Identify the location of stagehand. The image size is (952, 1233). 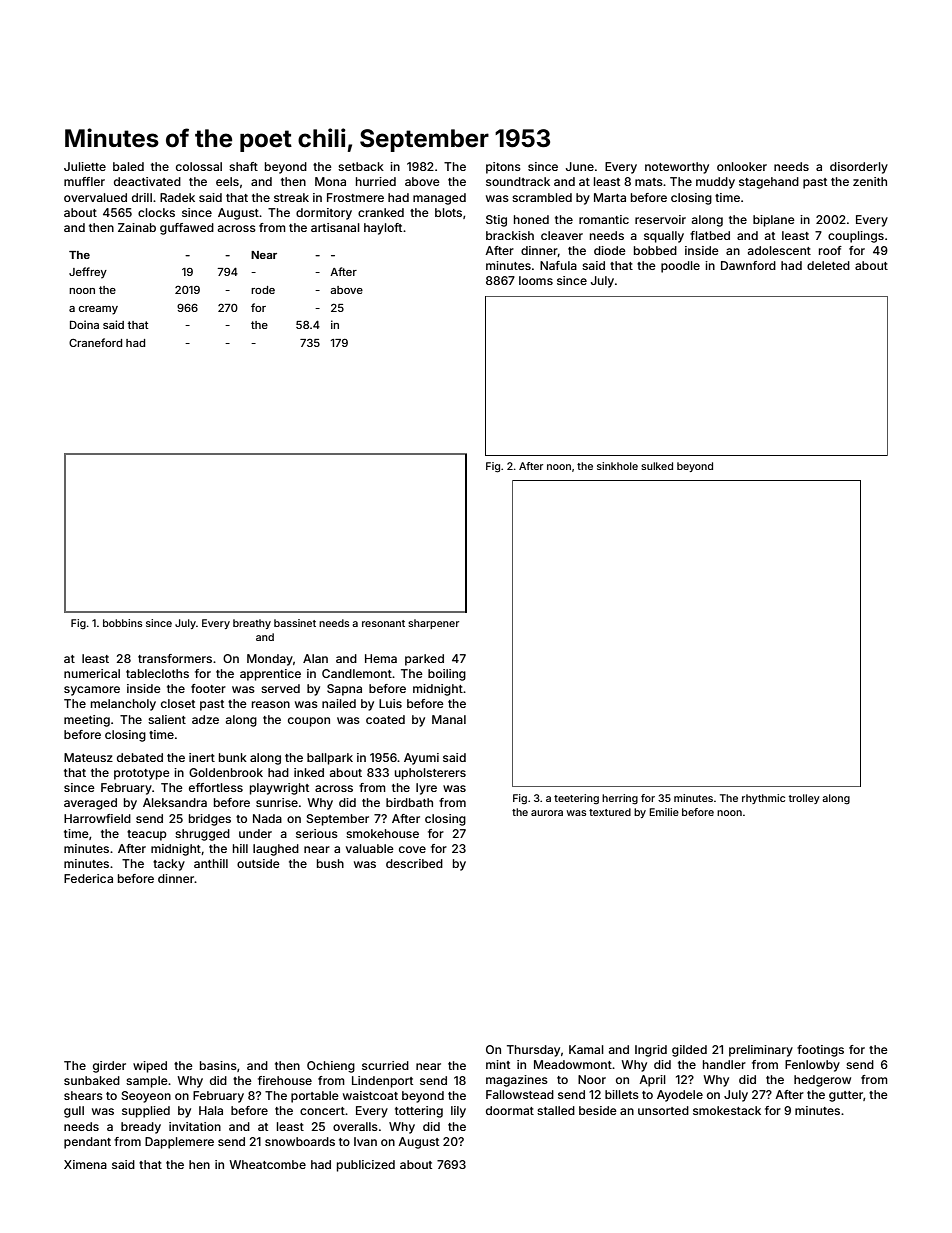
(769, 183).
